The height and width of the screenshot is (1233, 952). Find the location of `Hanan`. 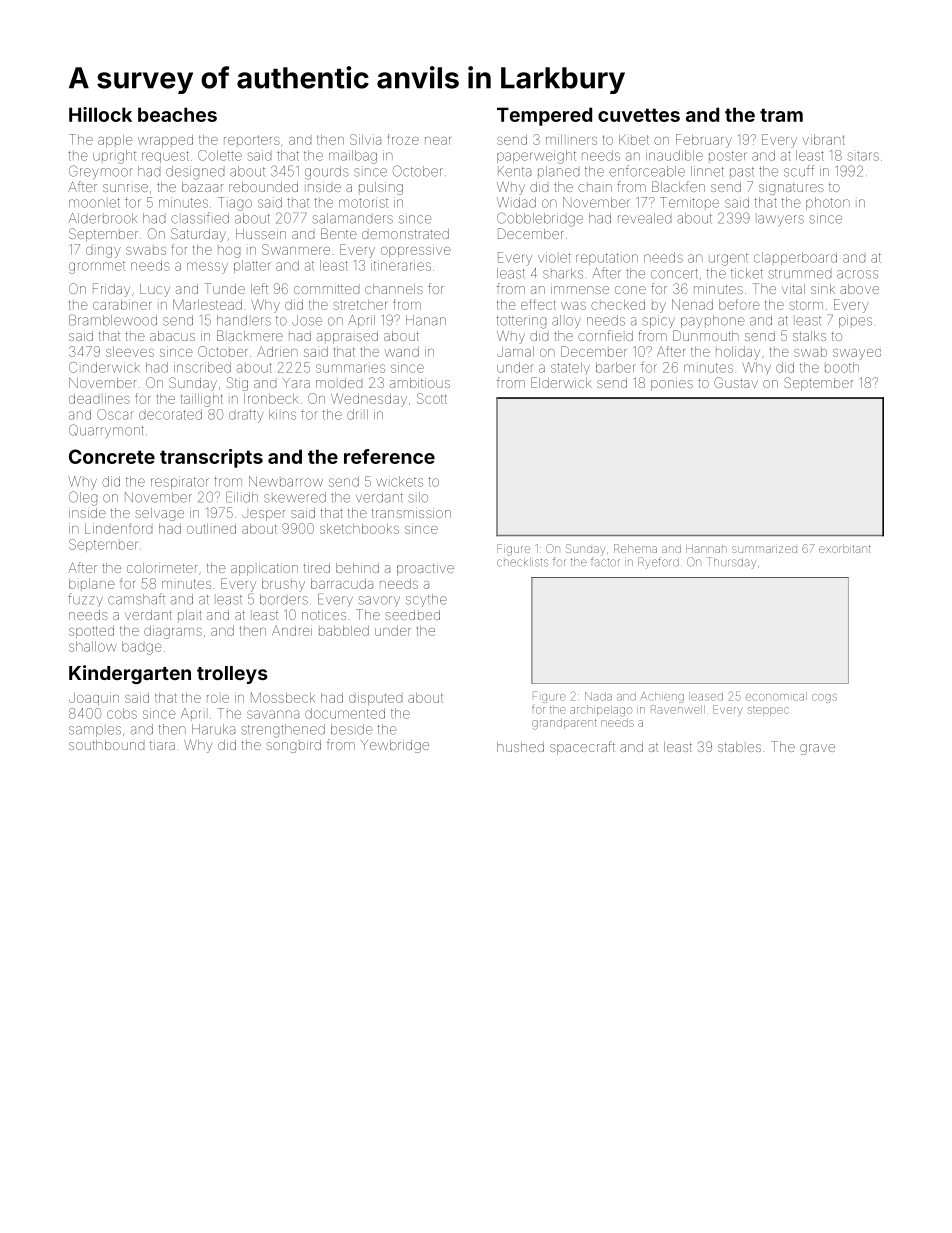

Hanan is located at coordinates (426, 320).
